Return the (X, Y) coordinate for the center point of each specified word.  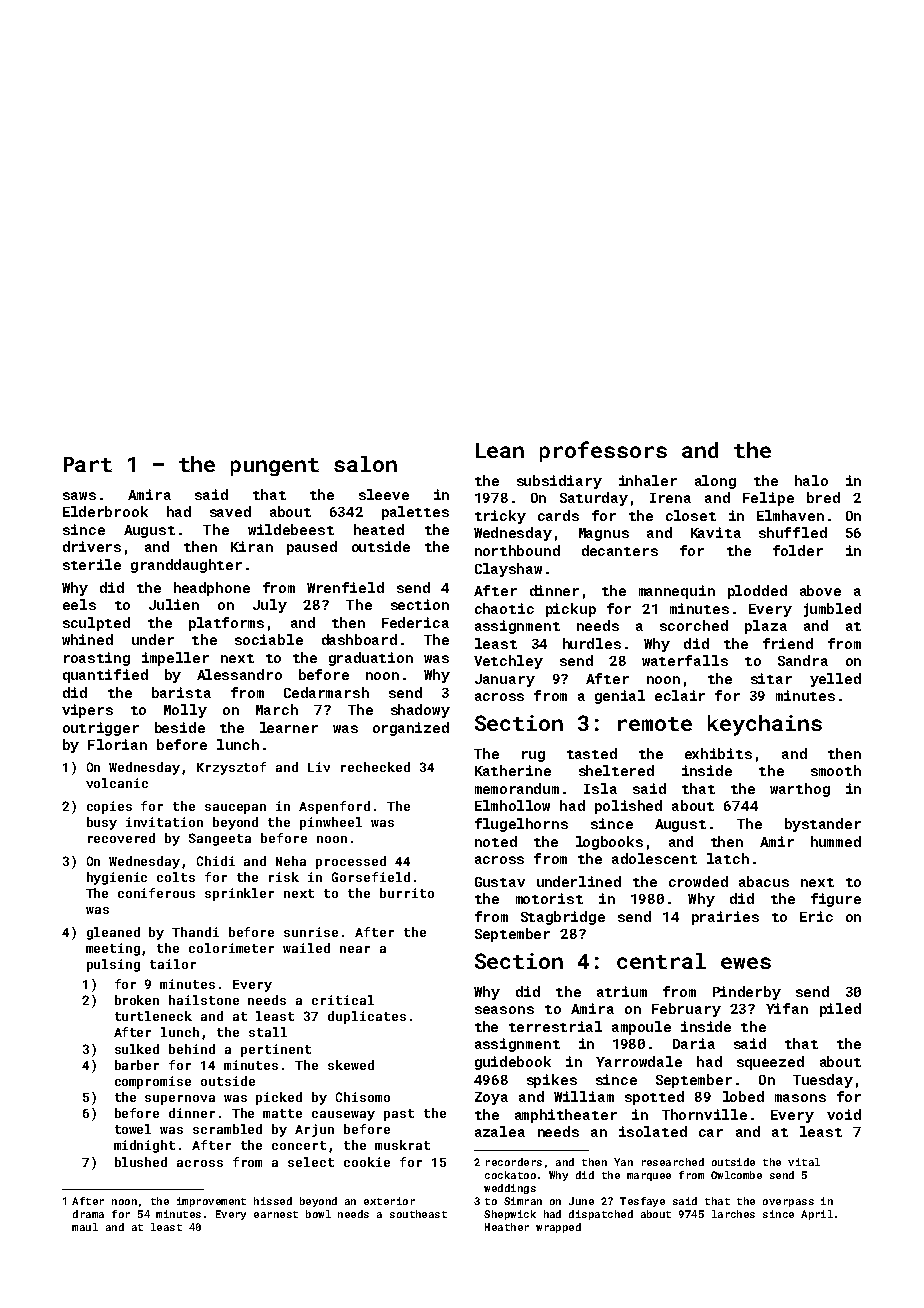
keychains (765, 725)
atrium (622, 991)
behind (192, 1049)
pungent (275, 467)
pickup (571, 610)
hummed (836, 841)
